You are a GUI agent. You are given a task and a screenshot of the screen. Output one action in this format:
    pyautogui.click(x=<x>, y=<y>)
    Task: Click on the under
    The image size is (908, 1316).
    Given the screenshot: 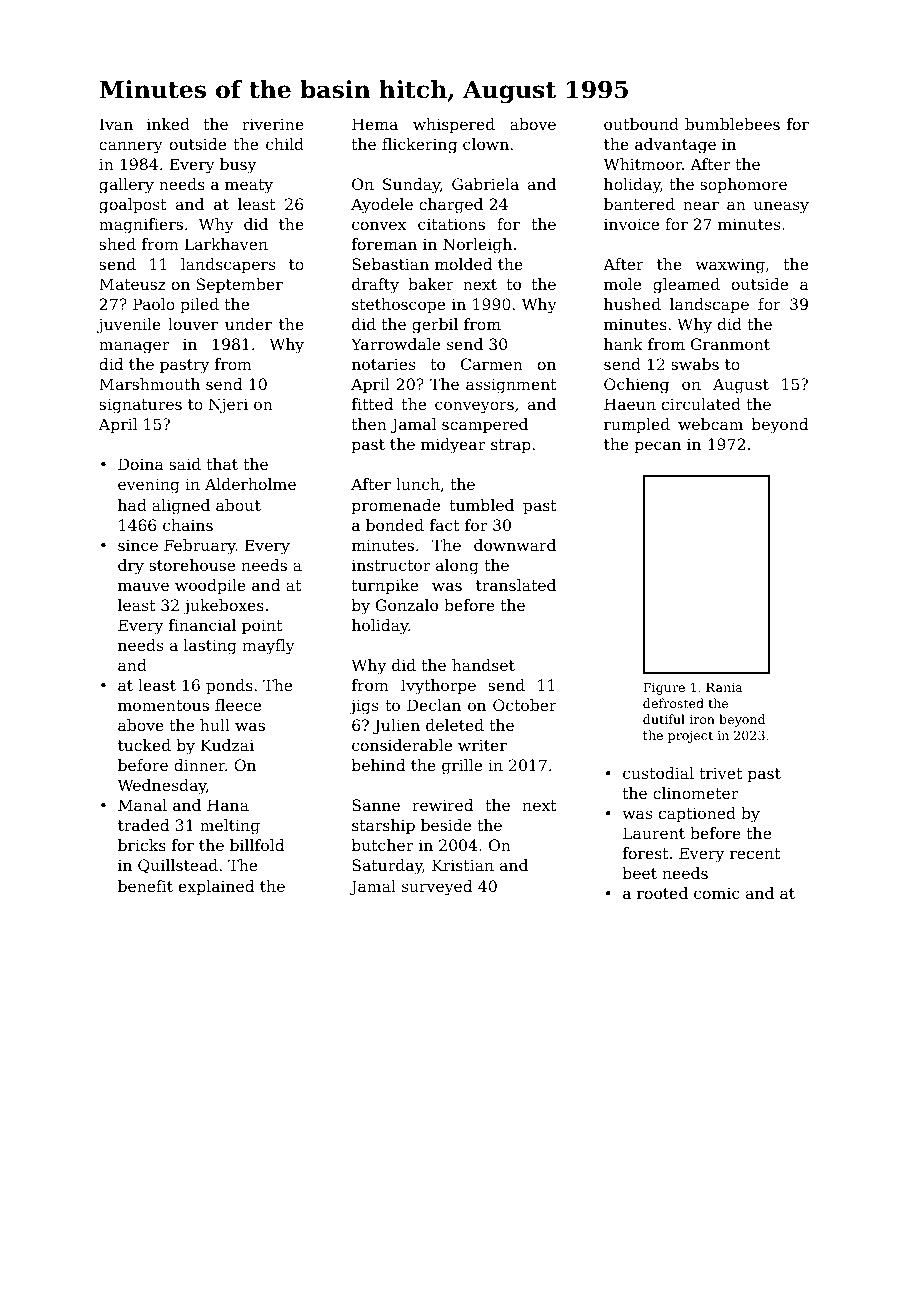 What is the action you would take?
    pyautogui.click(x=248, y=324)
